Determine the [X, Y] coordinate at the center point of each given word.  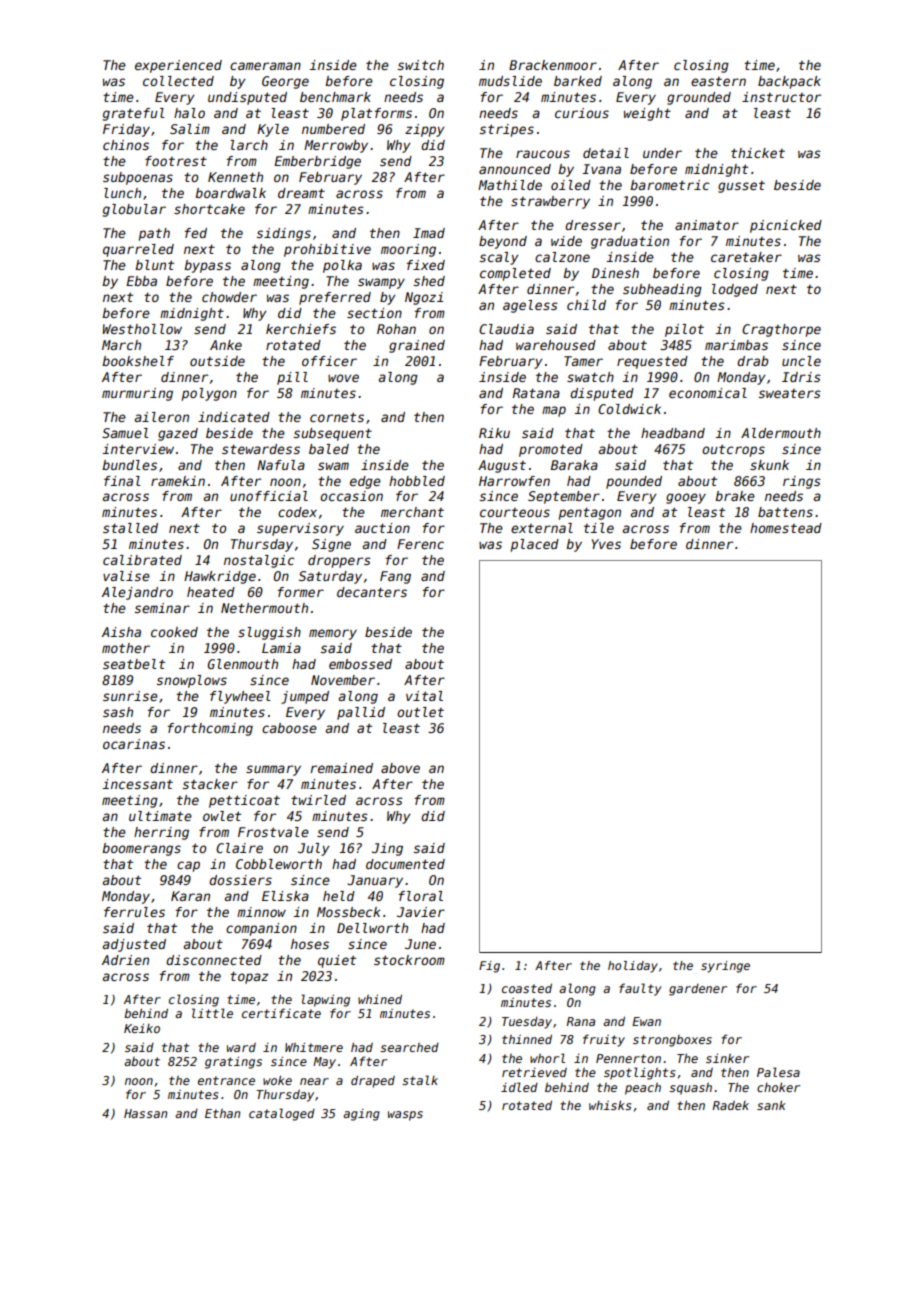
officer [329, 361]
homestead [786, 528]
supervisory [300, 529]
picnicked [786, 226]
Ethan [222, 1113]
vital [424, 696]
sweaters [790, 393]
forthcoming [210, 729]
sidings [284, 234]
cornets [337, 417]
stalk [420, 1080]
